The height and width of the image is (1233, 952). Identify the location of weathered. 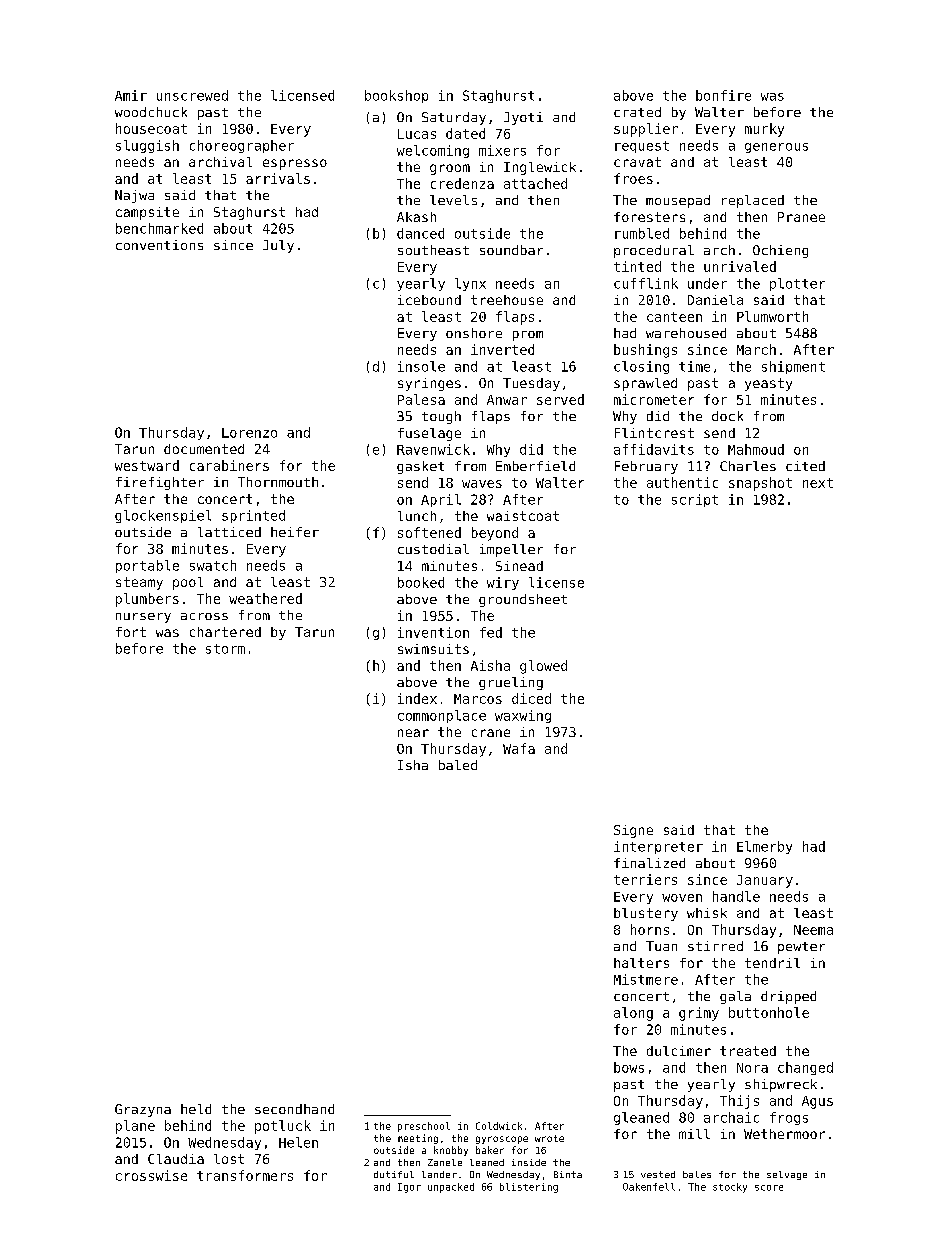
(265, 598).
